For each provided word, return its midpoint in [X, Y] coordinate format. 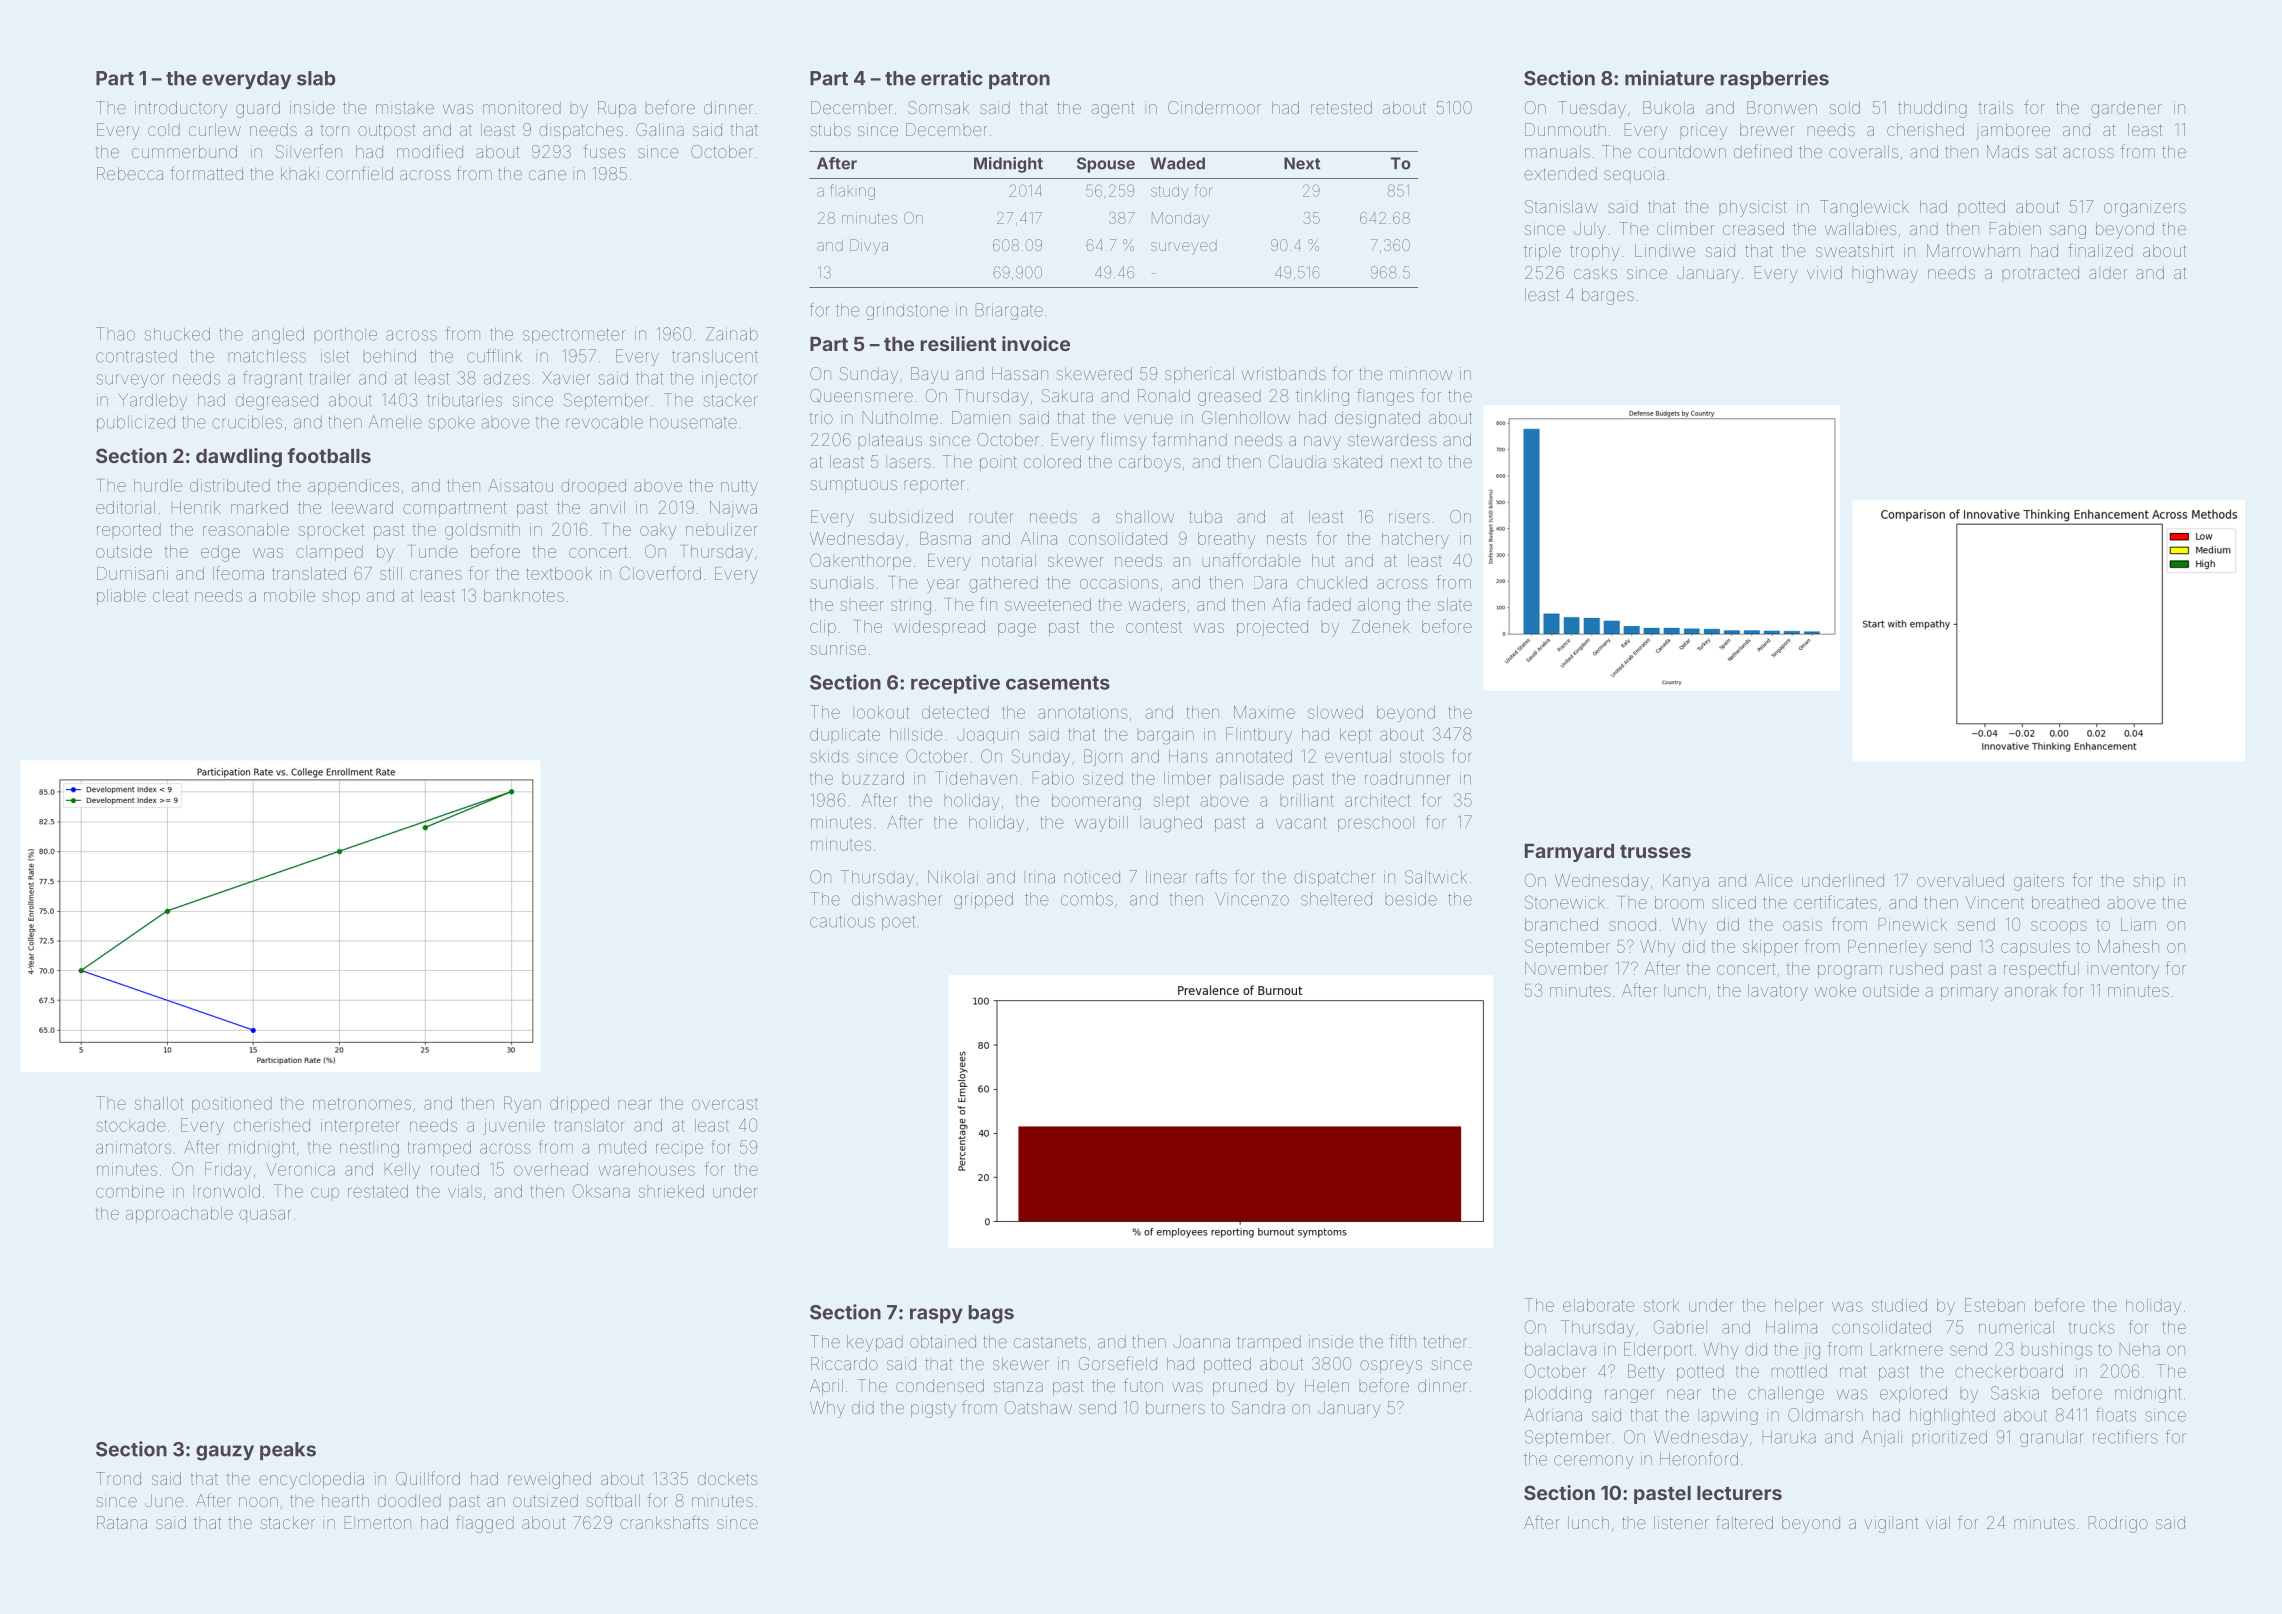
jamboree [2013, 131]
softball [613, 1500]
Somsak [938, 107]
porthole [345, 335]
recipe [679, 1149]
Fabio [1053, 778]
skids [829, 756]
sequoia [1634, 175]
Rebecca [130, 173]
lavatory [1778, 992]
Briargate [1009, 311]
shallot [159, 1103]
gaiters [2039, 882]
